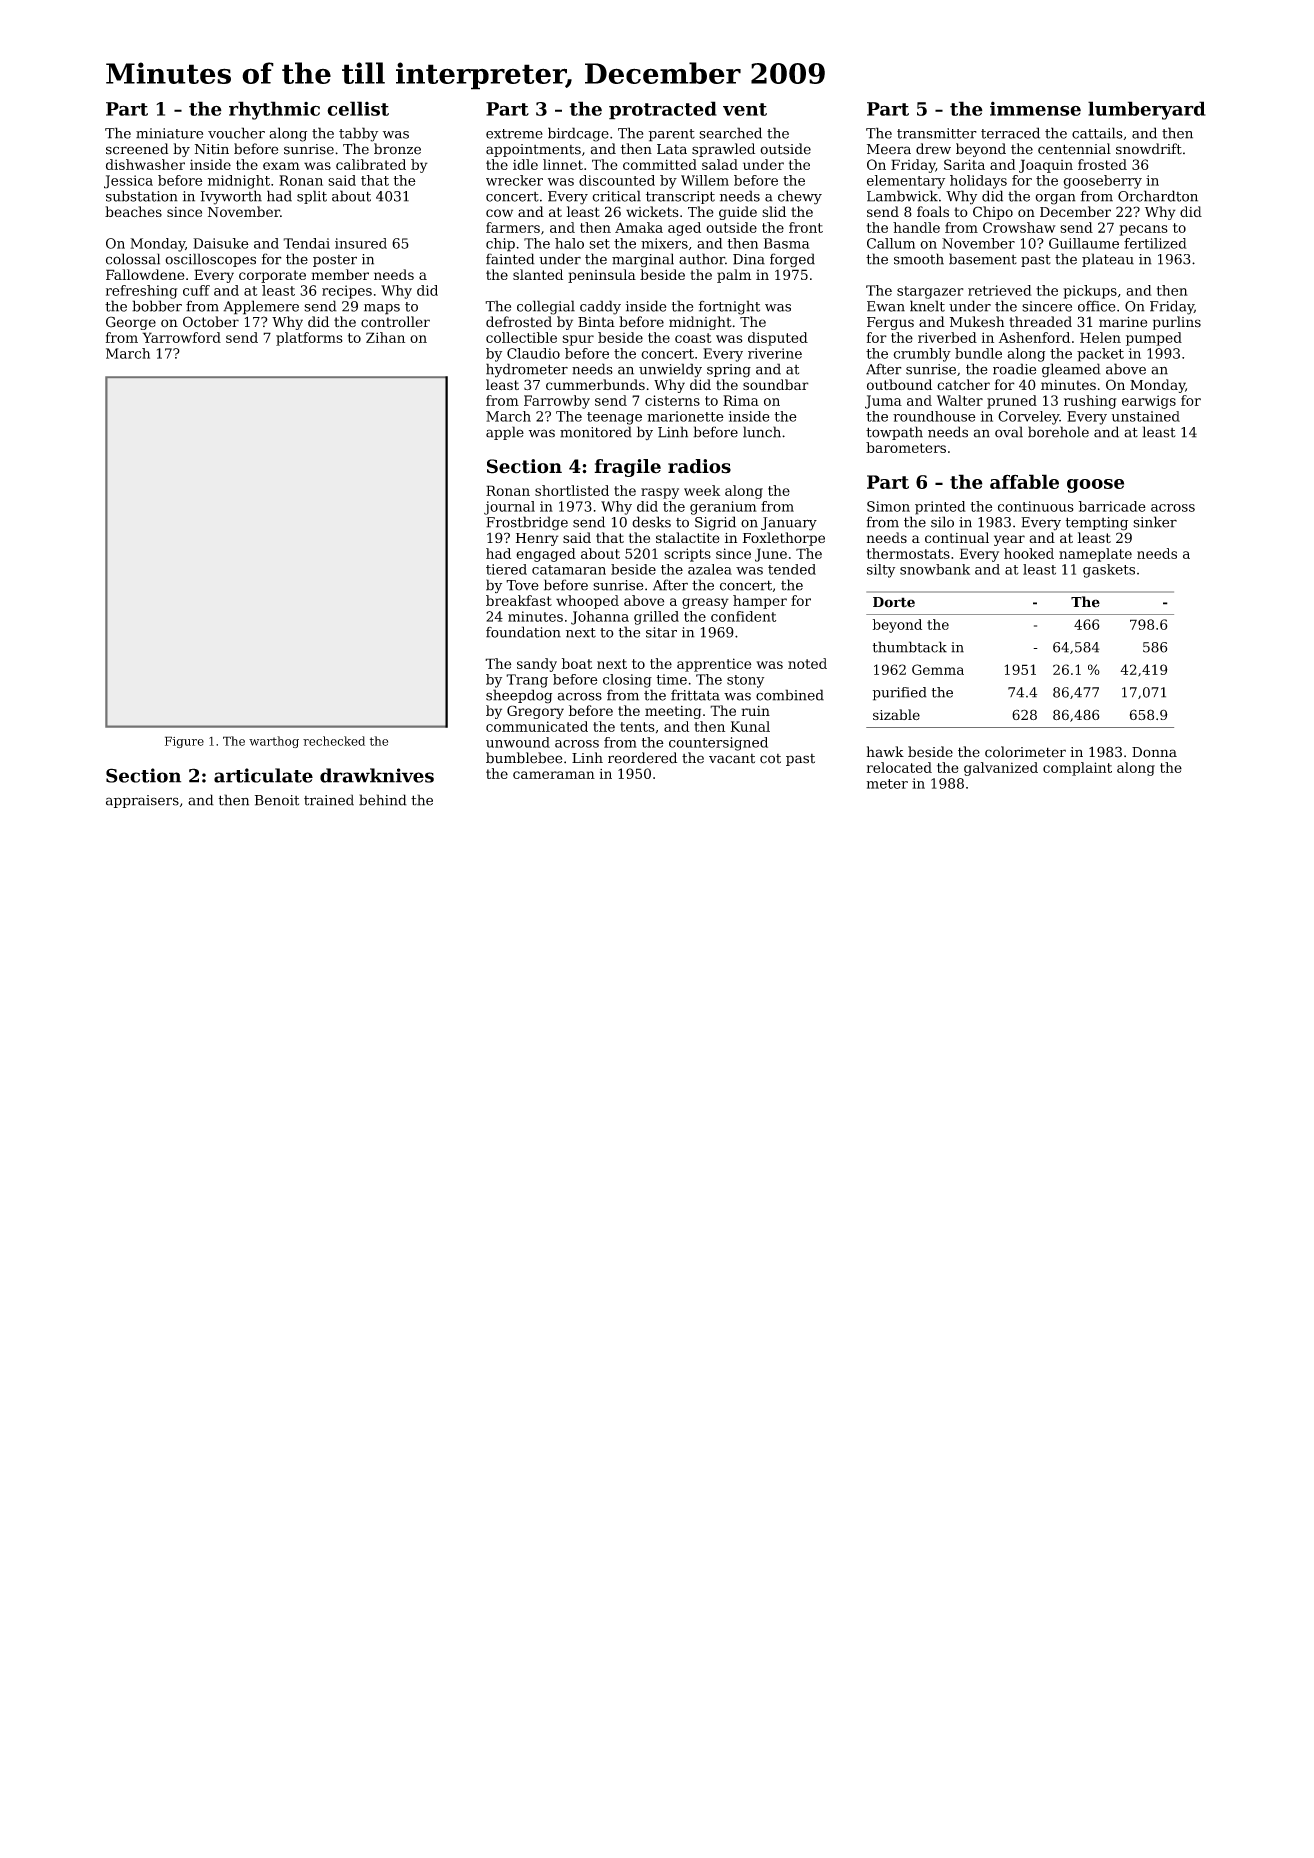 The image size is (1314, 1858). I want to click on immense, so click(1035, 108).
